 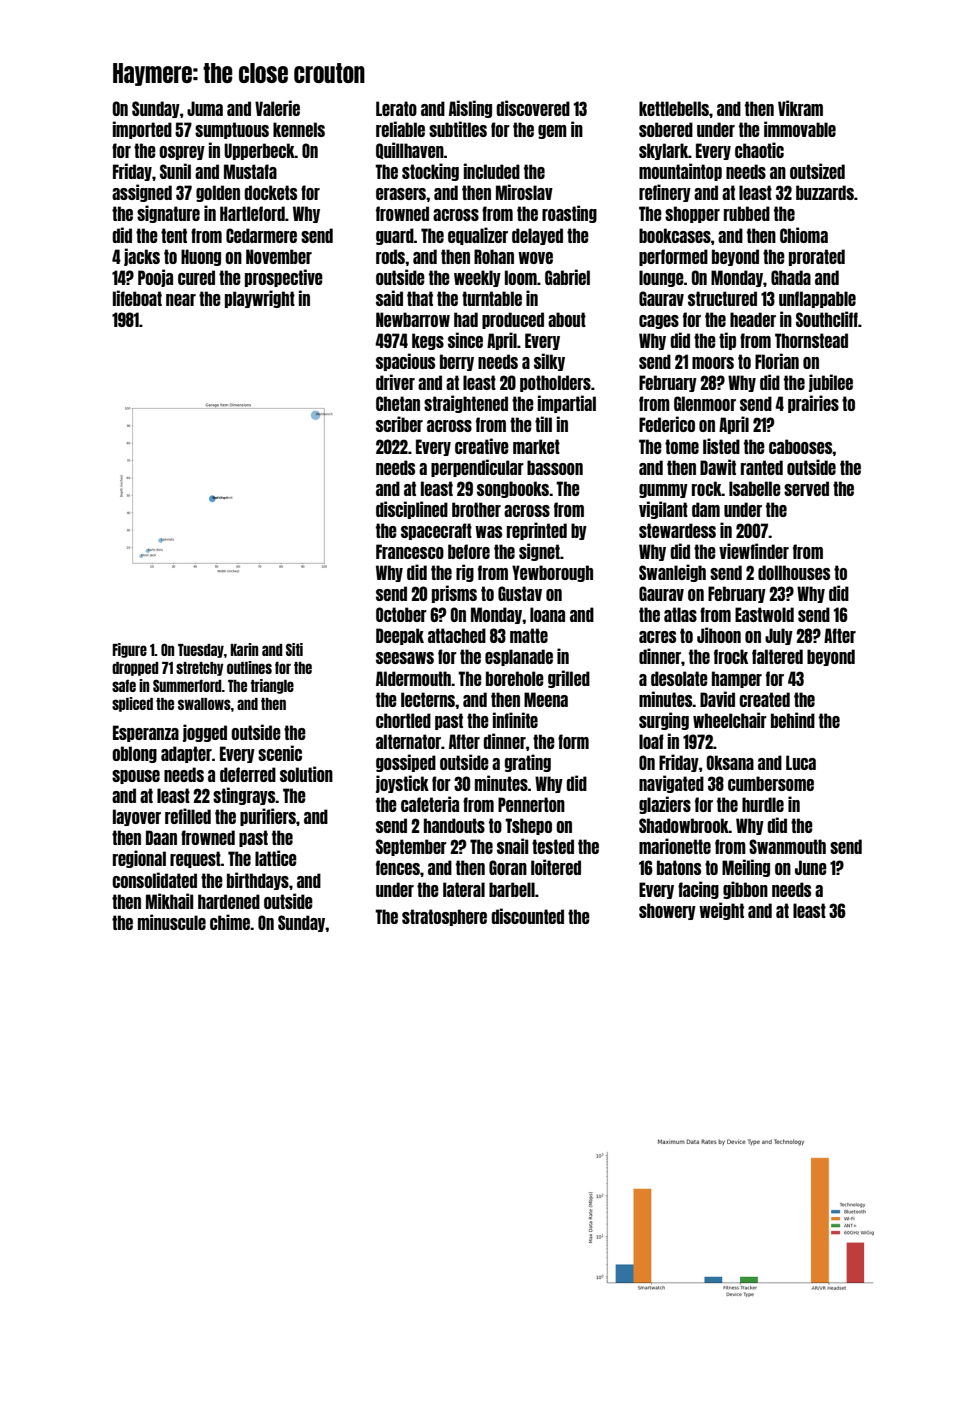 What do you see at coordinates (793, 720) in the screenshot?
I see `behind` at bounding box center [793, 720].
